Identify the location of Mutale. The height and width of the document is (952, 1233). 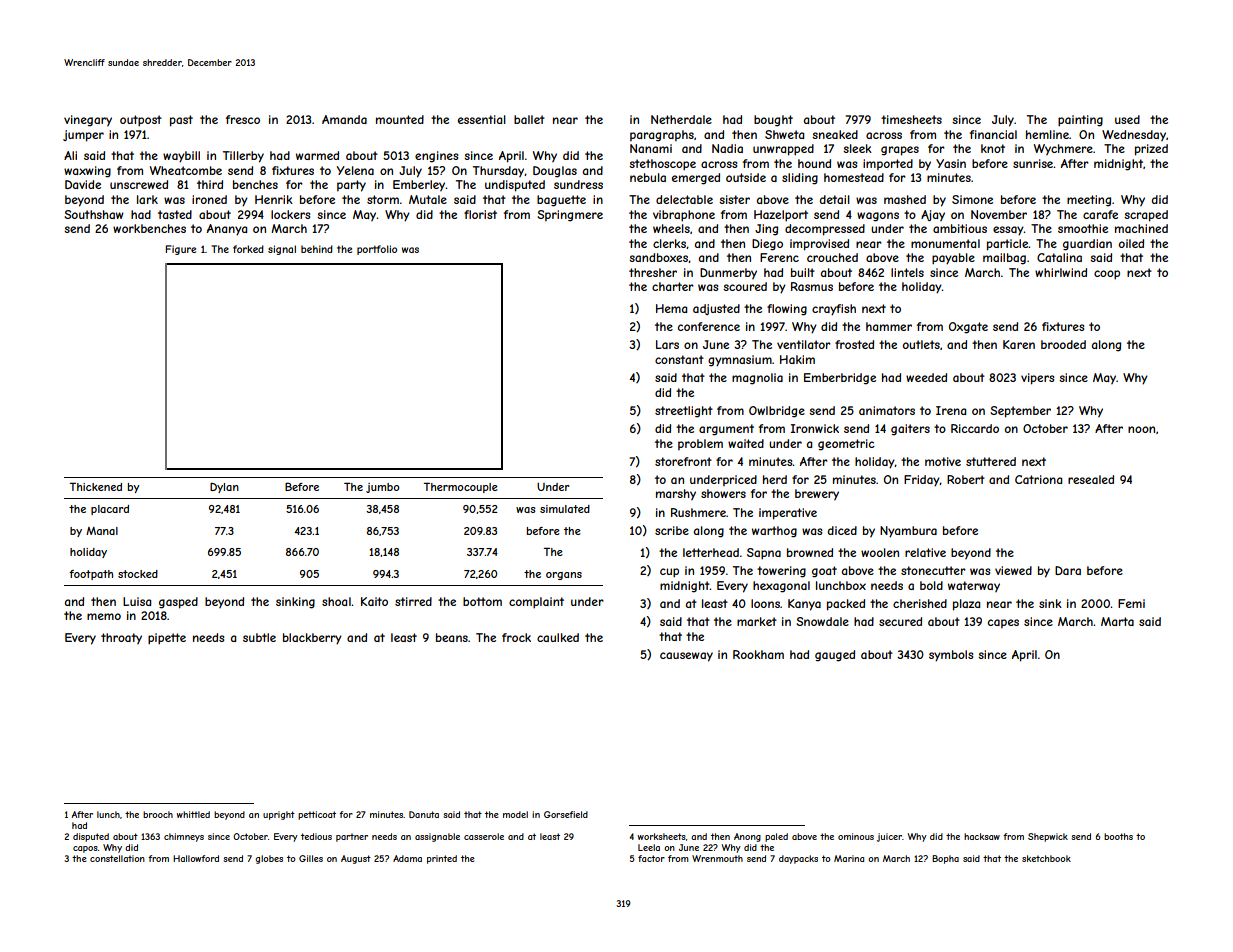
(428, 199).
